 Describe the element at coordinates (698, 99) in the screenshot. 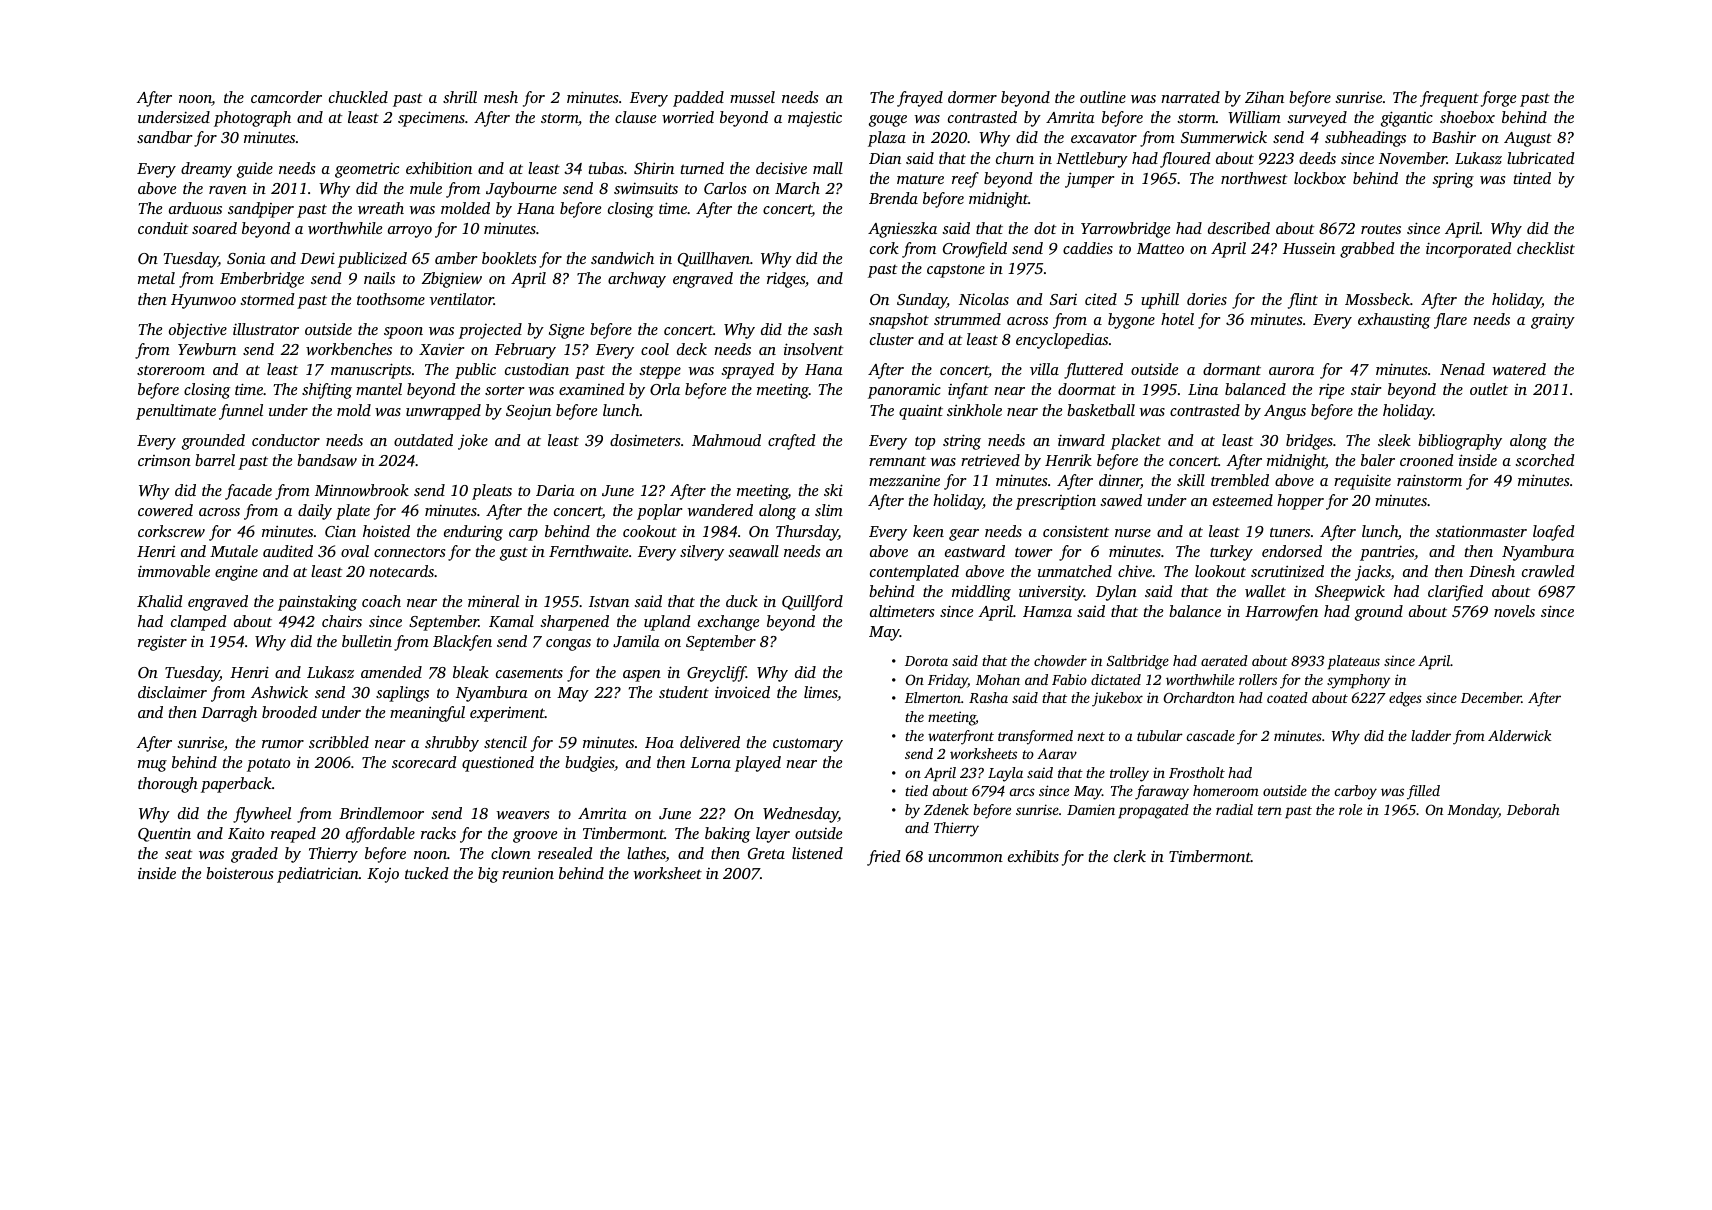

I see `padded` at that location.
